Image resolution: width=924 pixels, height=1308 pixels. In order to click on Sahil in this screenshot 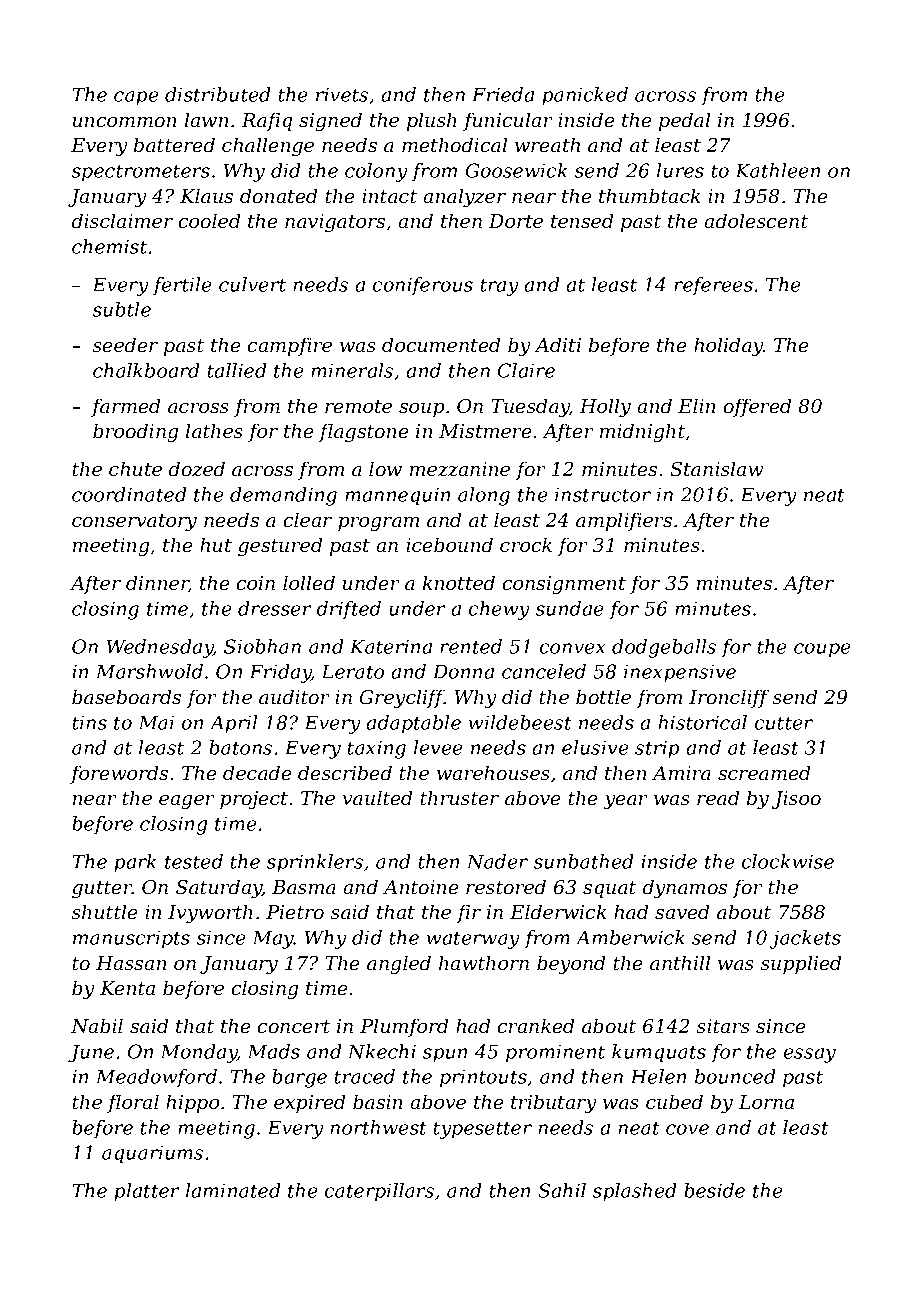, I will do `click(562, 1190)`.
